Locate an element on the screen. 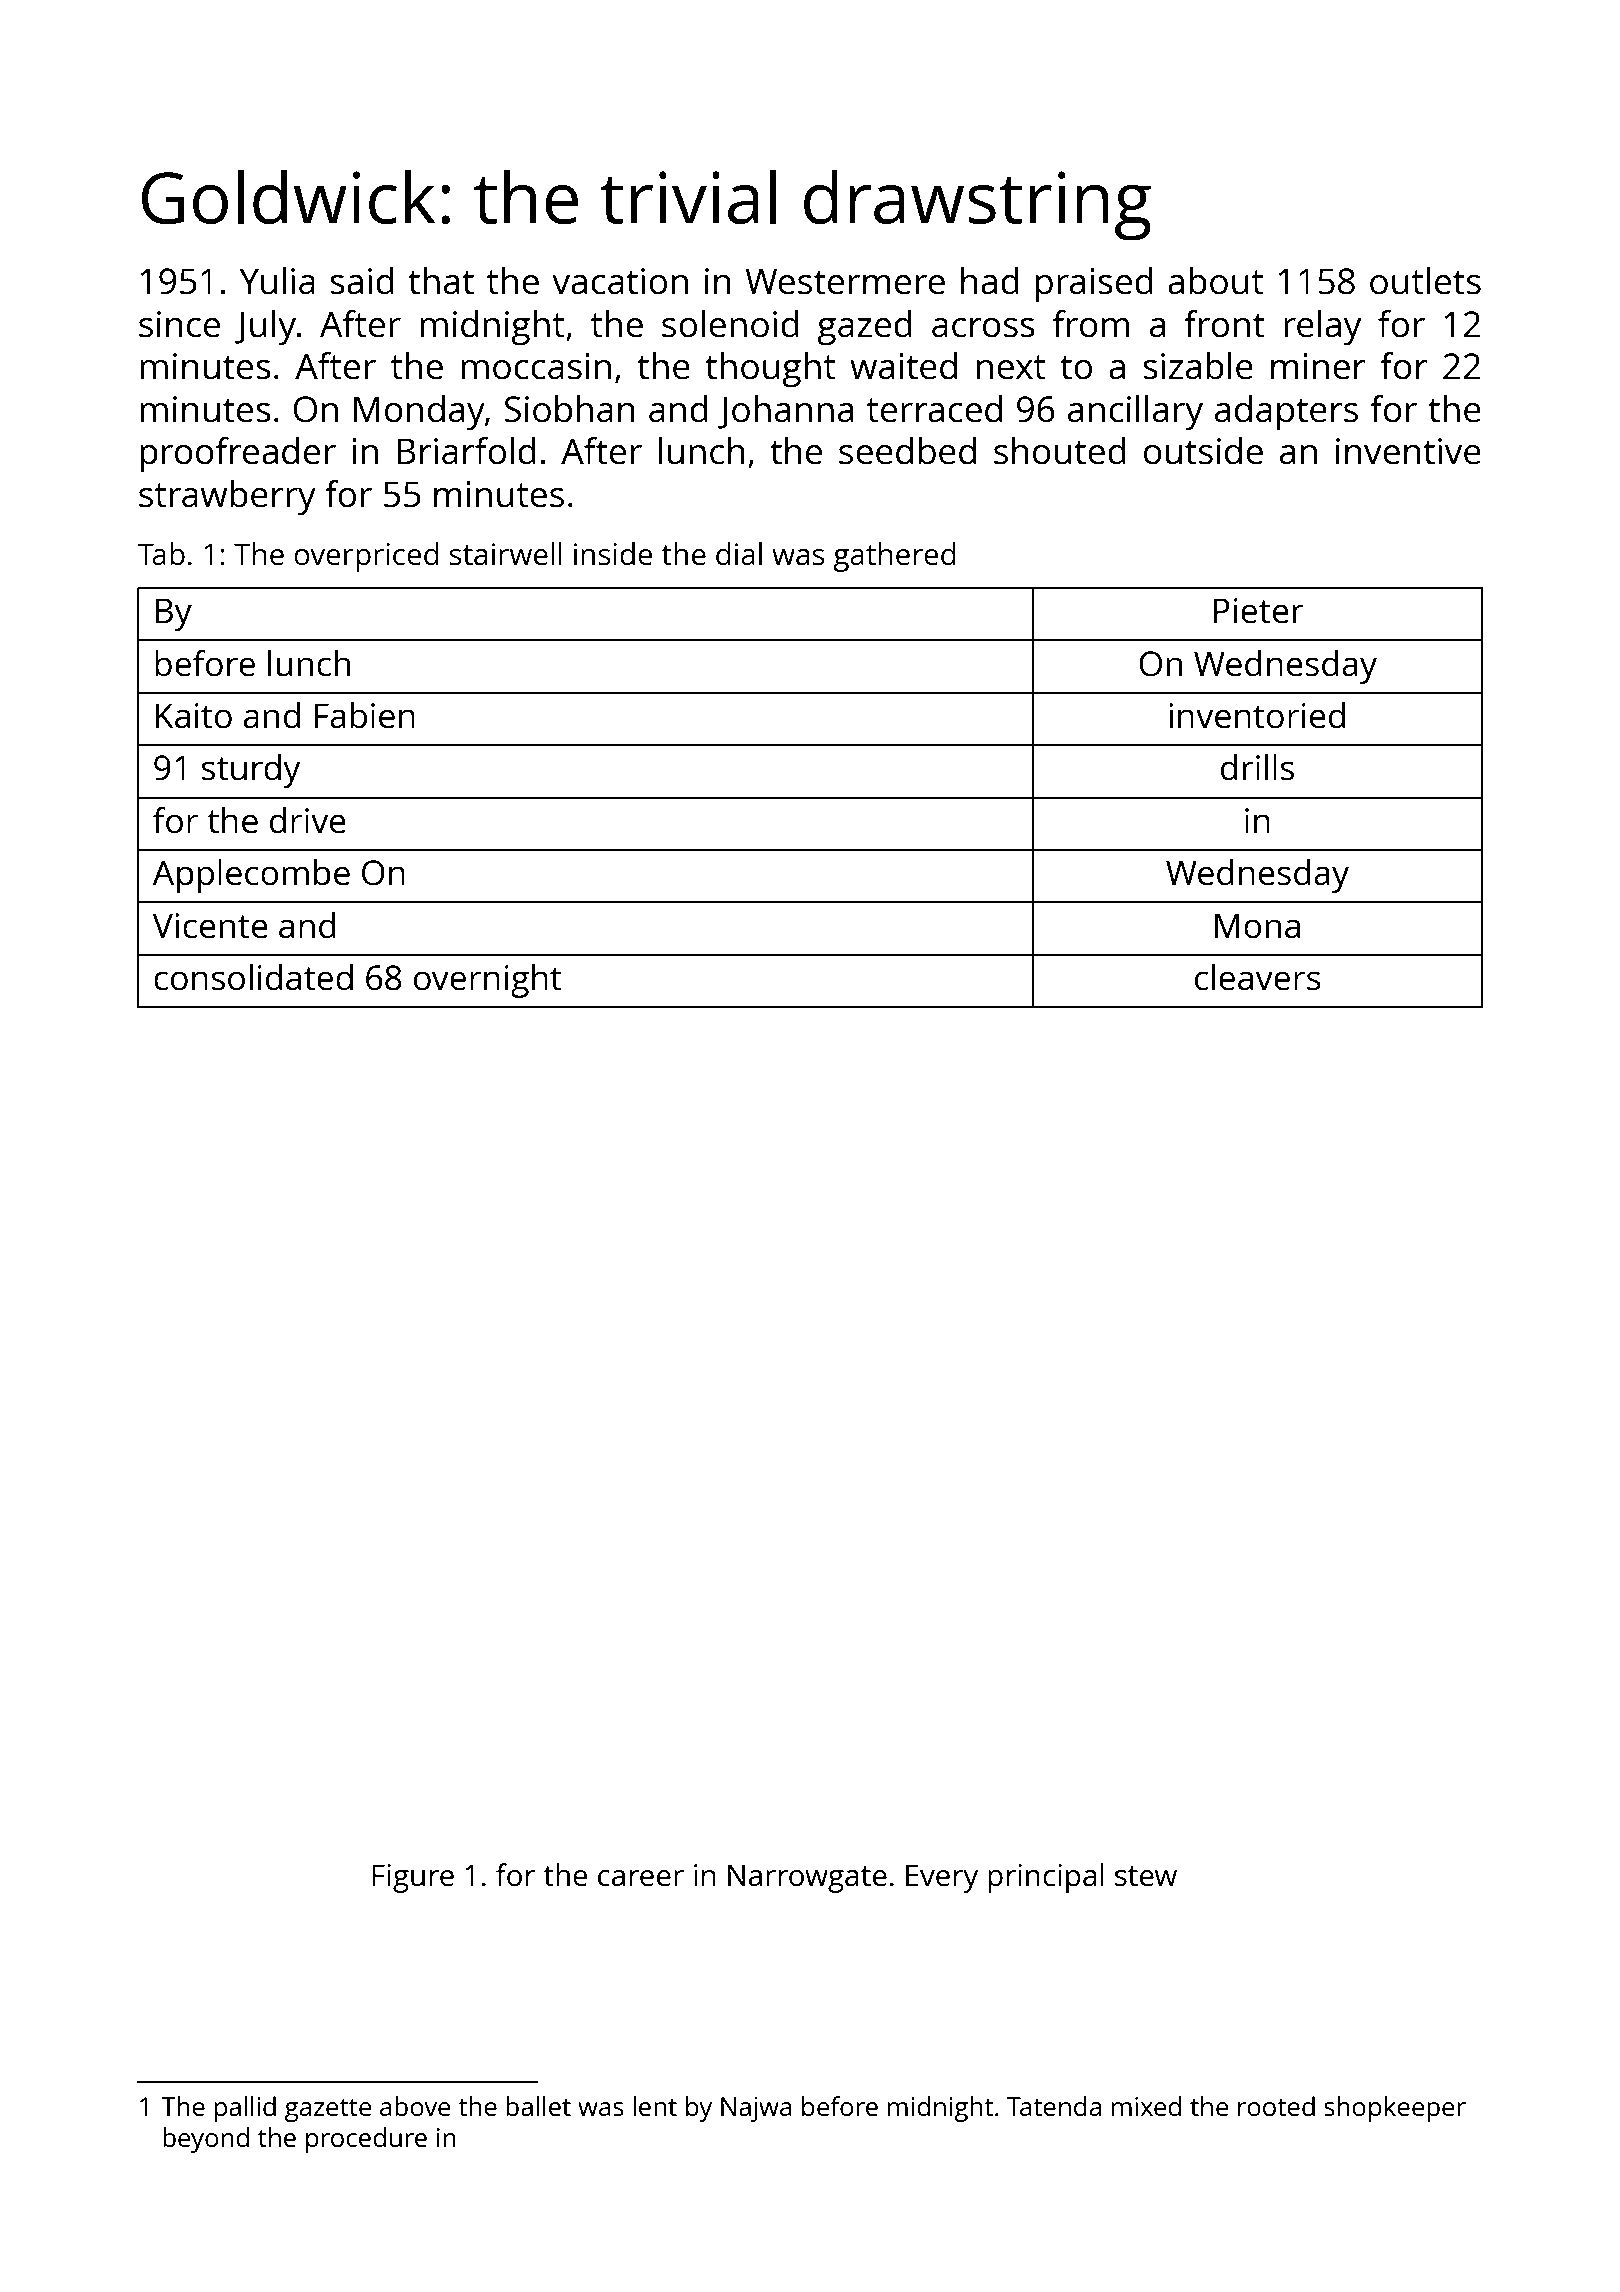 The image size is (1620, 2292). cleavers is located at coordinates (1258, 977).
